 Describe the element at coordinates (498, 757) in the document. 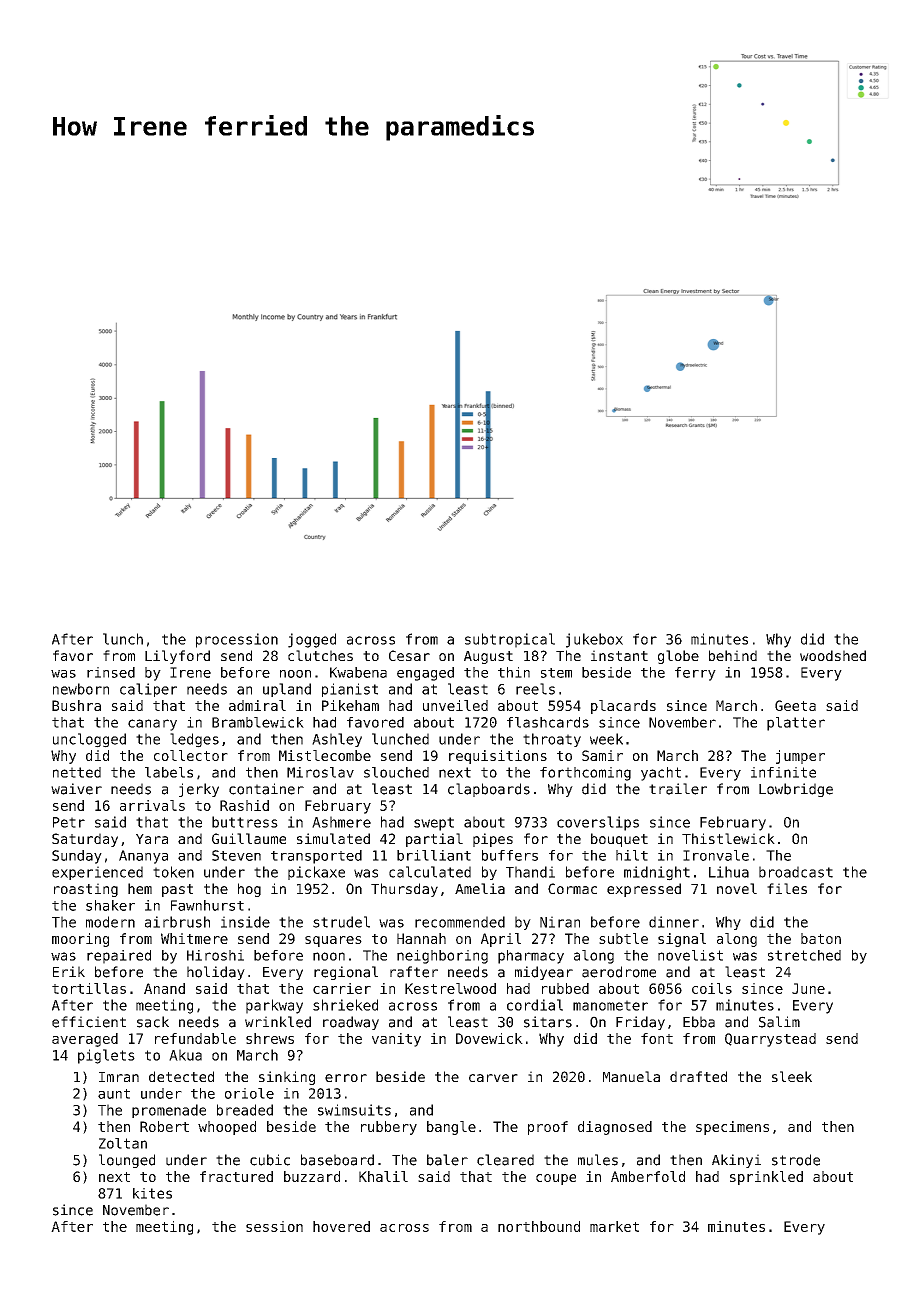

I see `requisitions` at that location.
